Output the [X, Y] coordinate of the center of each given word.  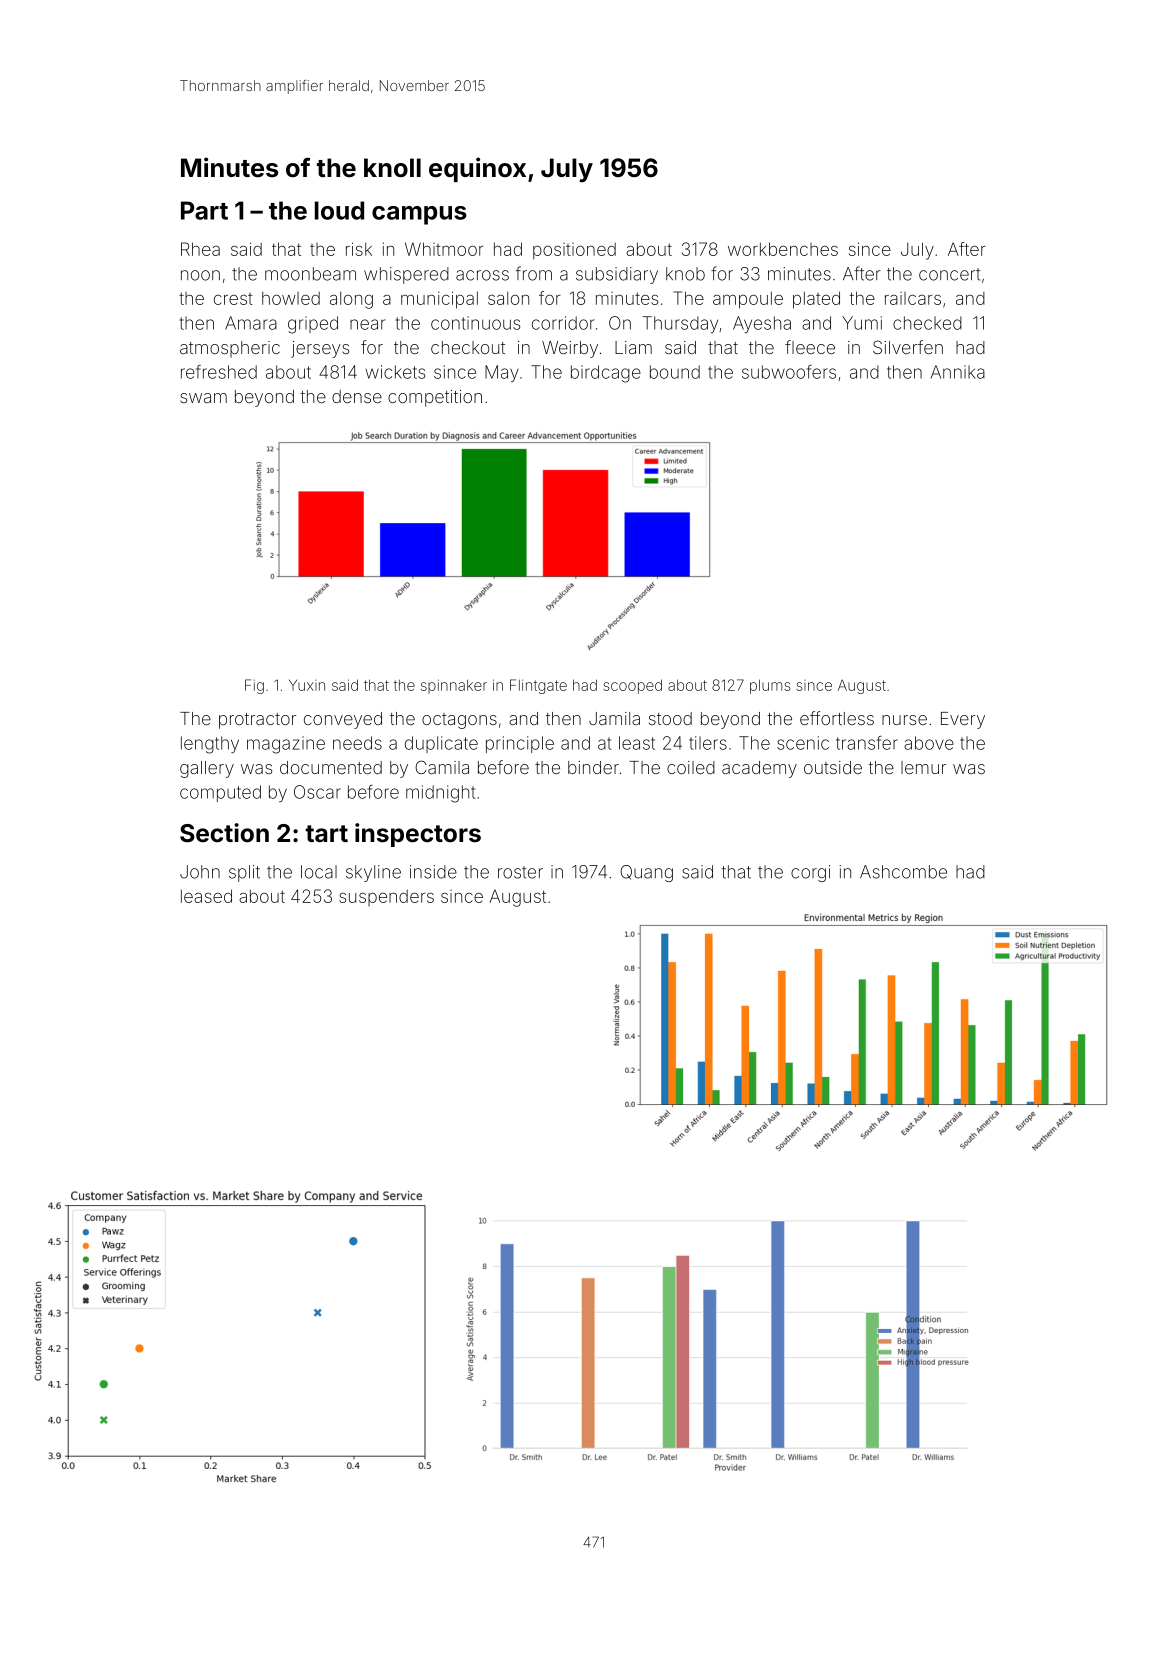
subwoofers [789, 372]
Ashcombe [903, 872]
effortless [837, 718]
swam [203, 398]
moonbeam [310, 274]
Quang [646, 873]
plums [770, 686]
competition [435, 398]
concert [950, 274]
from [534, 273]
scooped [632, 686]
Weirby [570, 349]
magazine [286, 745]
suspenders [386, 898]
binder [593, 767]
